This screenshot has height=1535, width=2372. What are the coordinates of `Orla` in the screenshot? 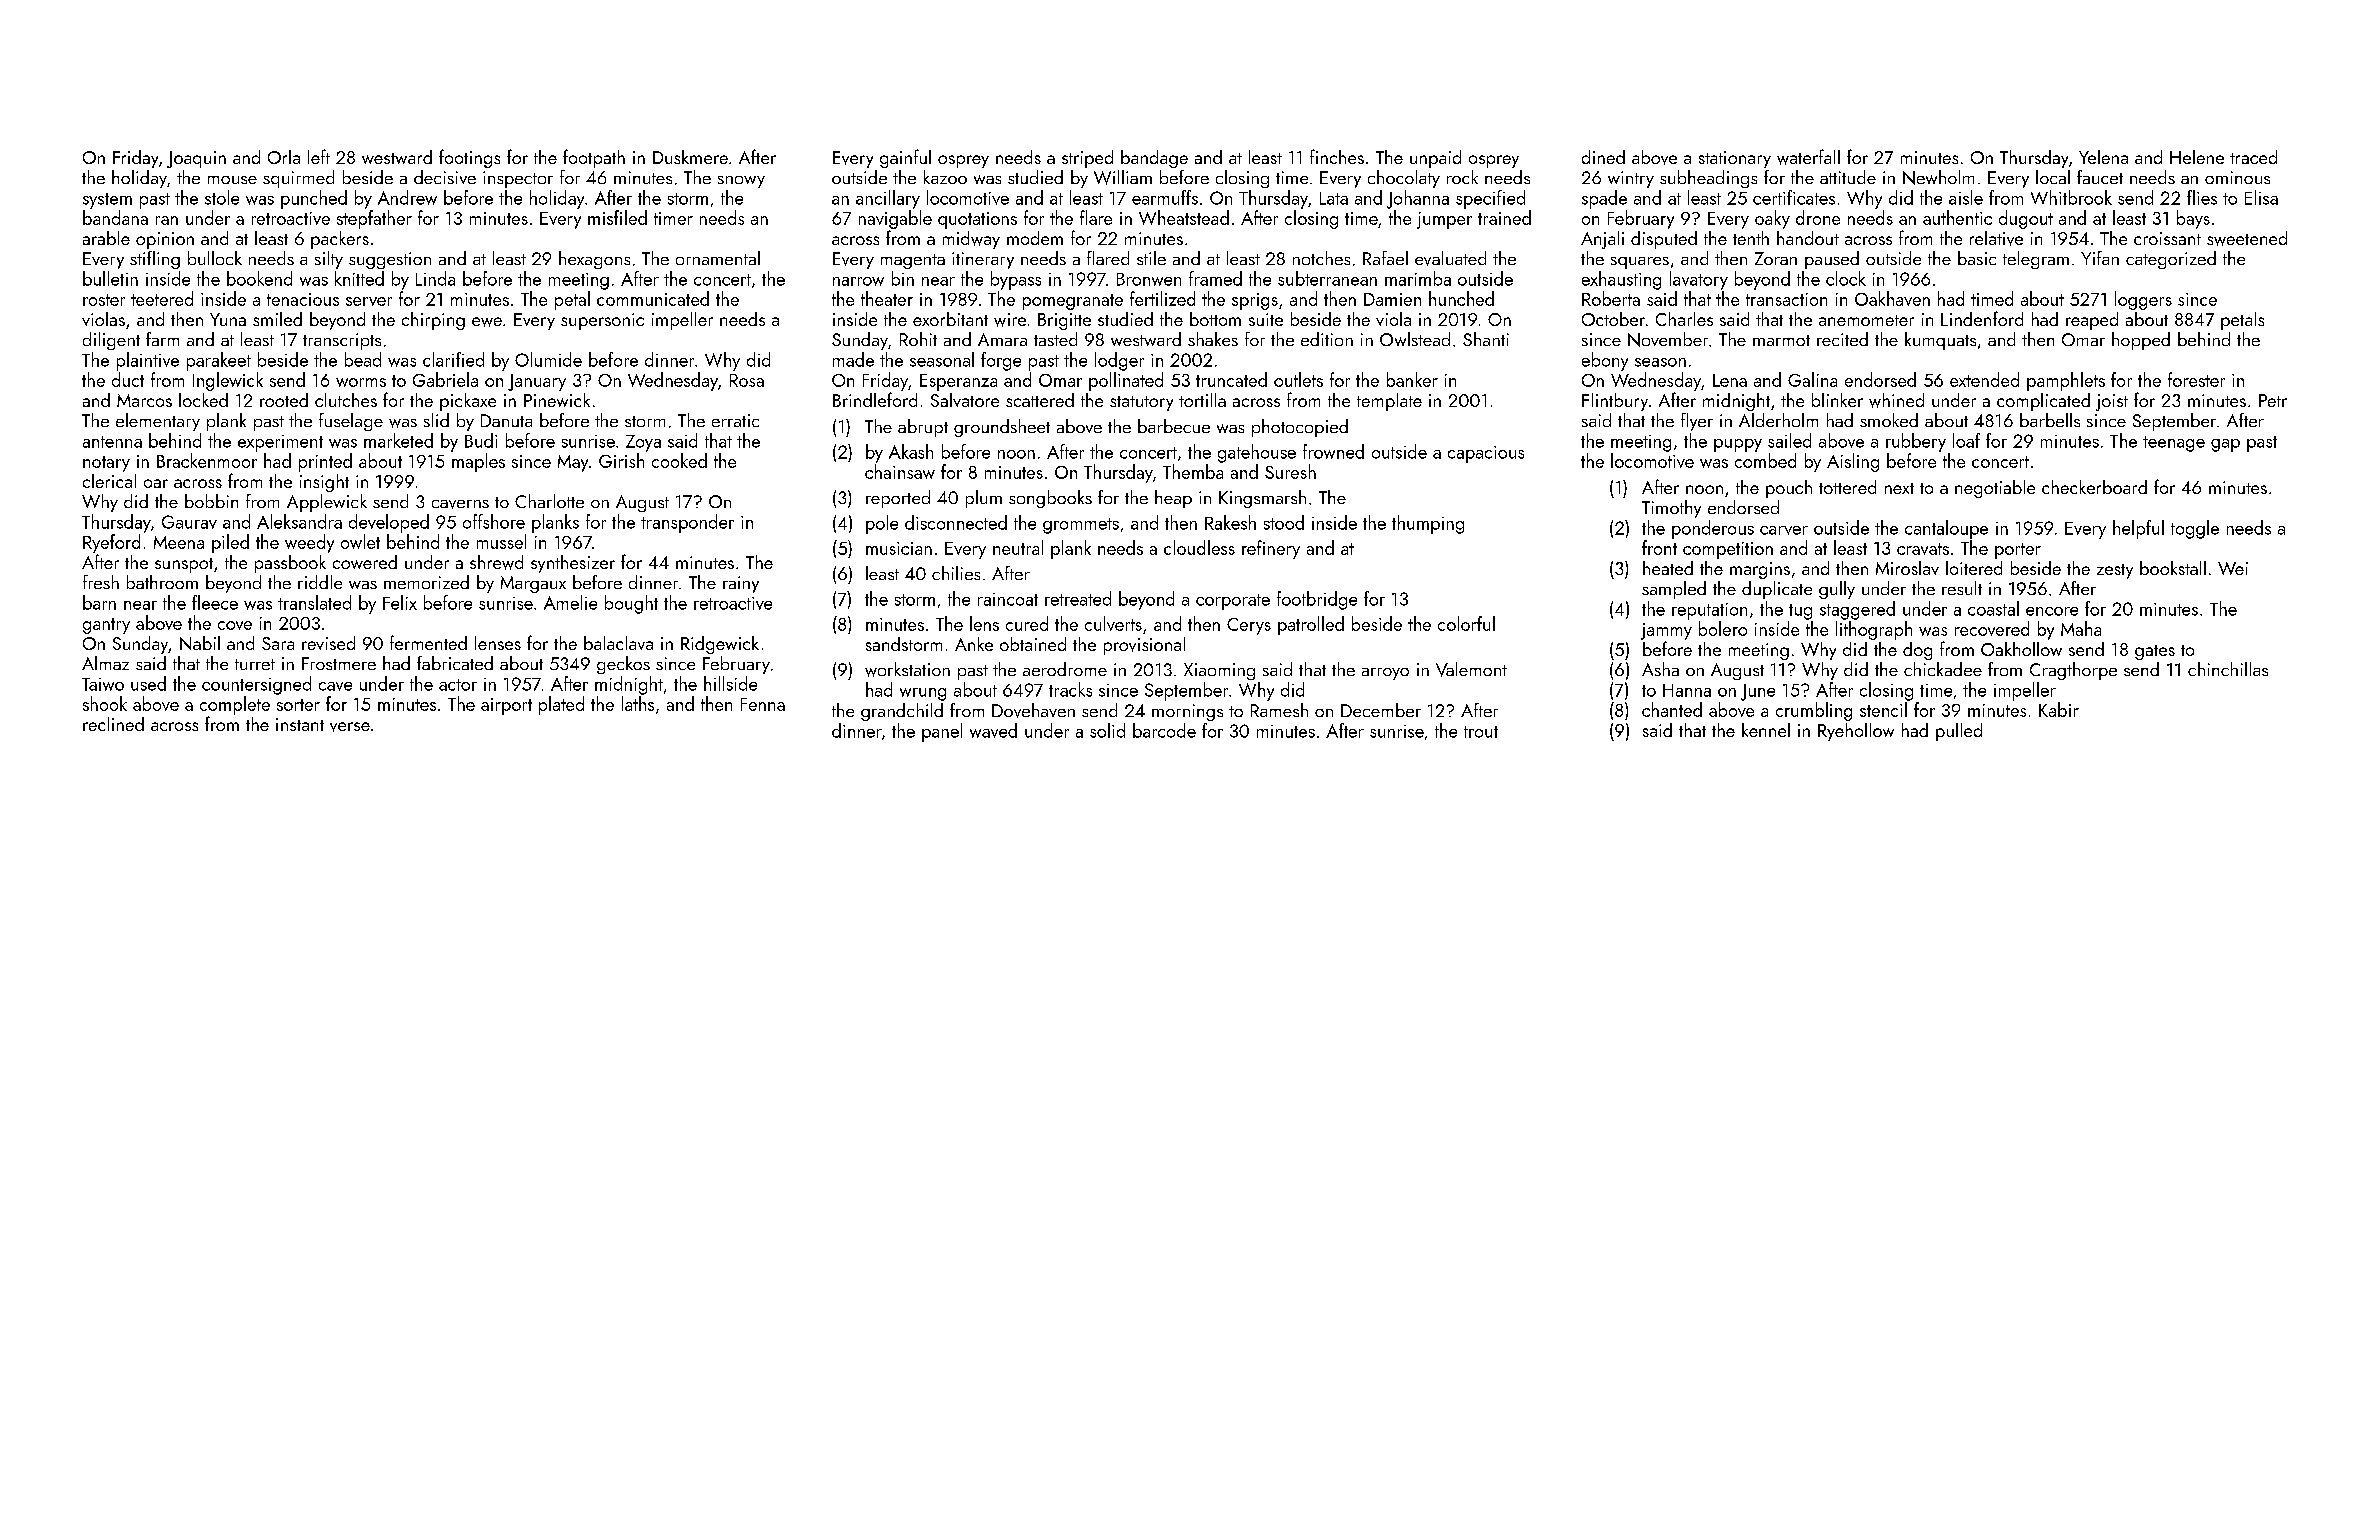 It's located at (284, 157).
